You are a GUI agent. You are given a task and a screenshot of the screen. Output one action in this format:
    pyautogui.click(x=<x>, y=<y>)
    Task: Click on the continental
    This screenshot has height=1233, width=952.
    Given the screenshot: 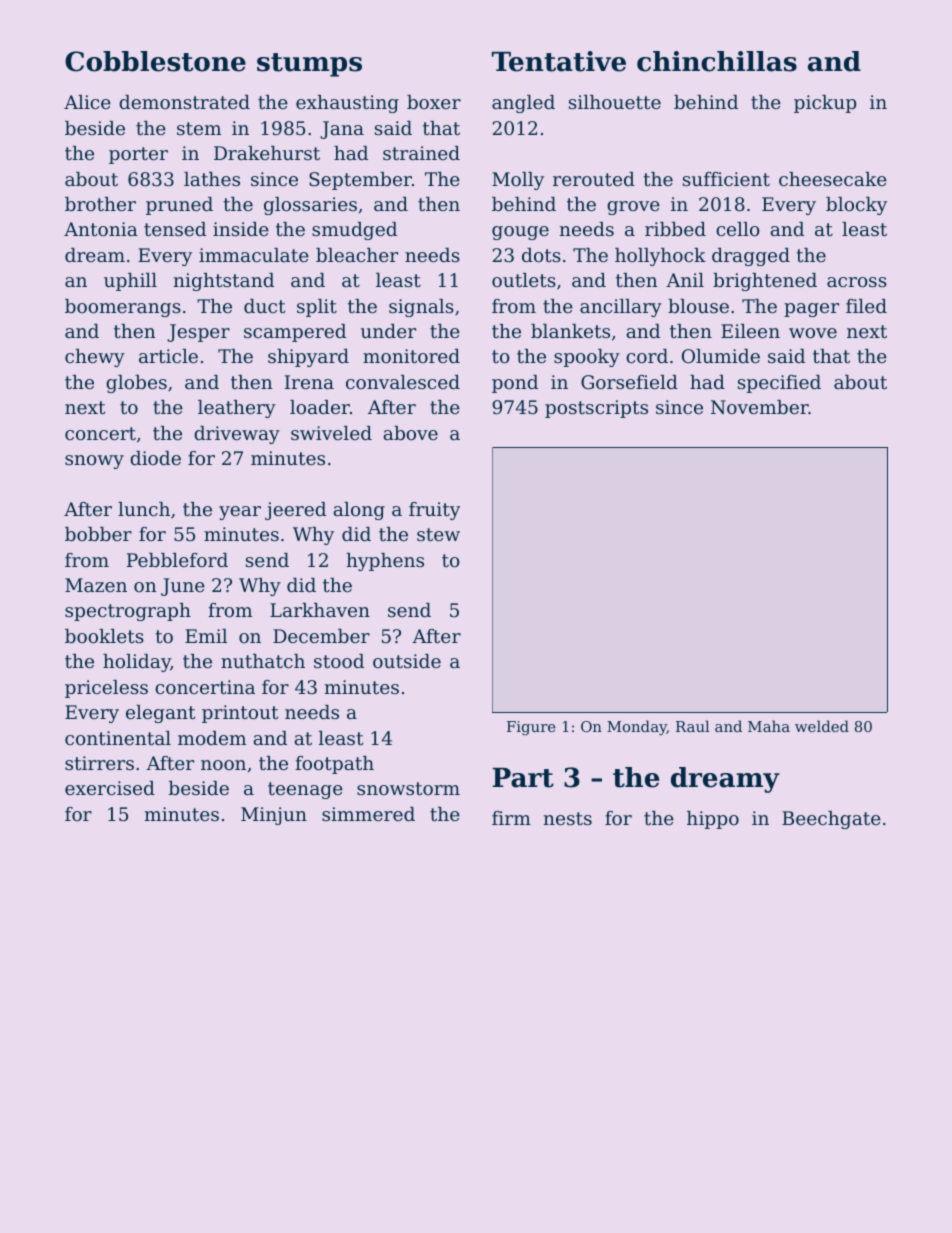 What is the action you would take?
    pyautogui.click(x=118, y=738)
